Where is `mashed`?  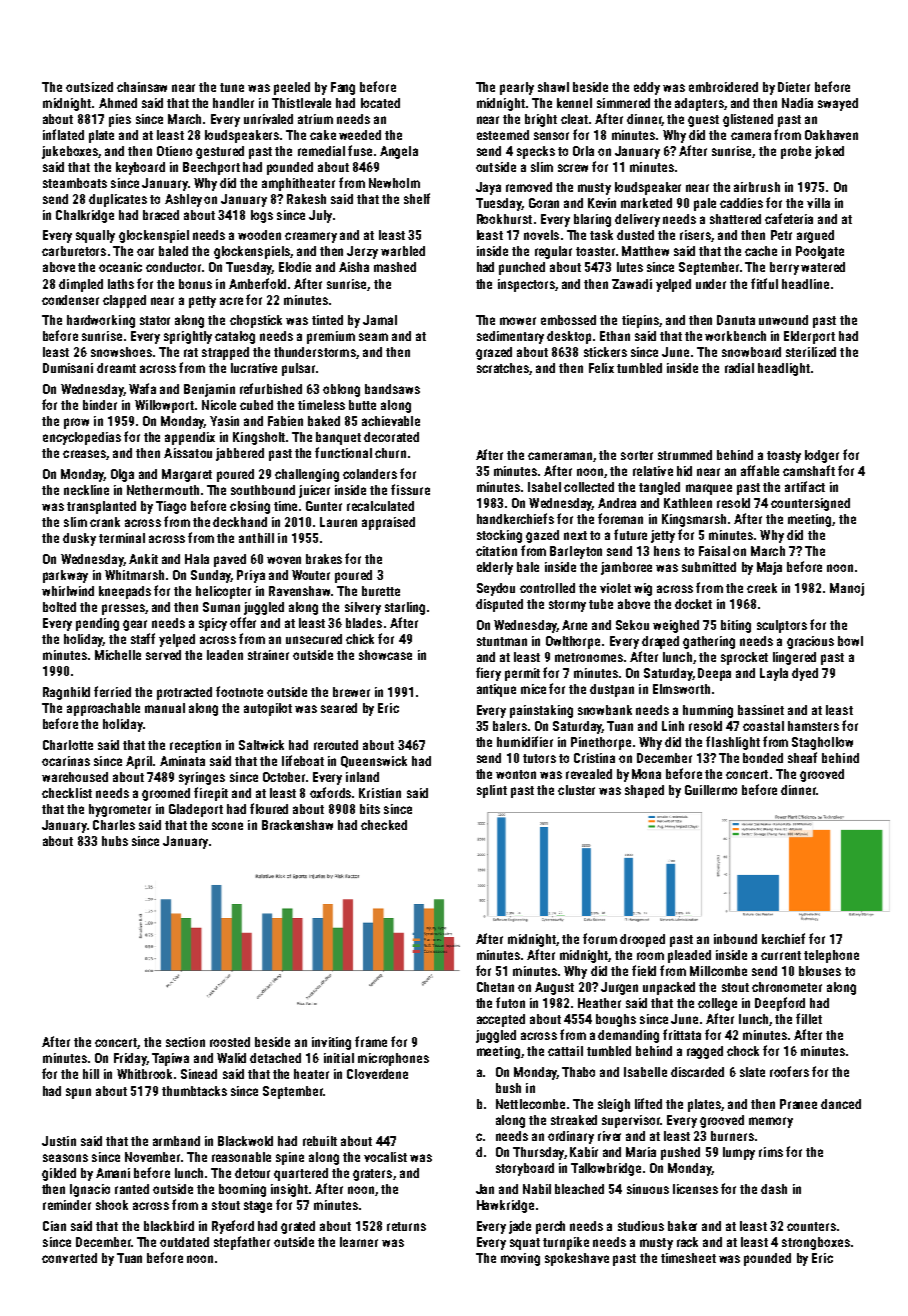
mashed is located at coordinates (395, 267).
